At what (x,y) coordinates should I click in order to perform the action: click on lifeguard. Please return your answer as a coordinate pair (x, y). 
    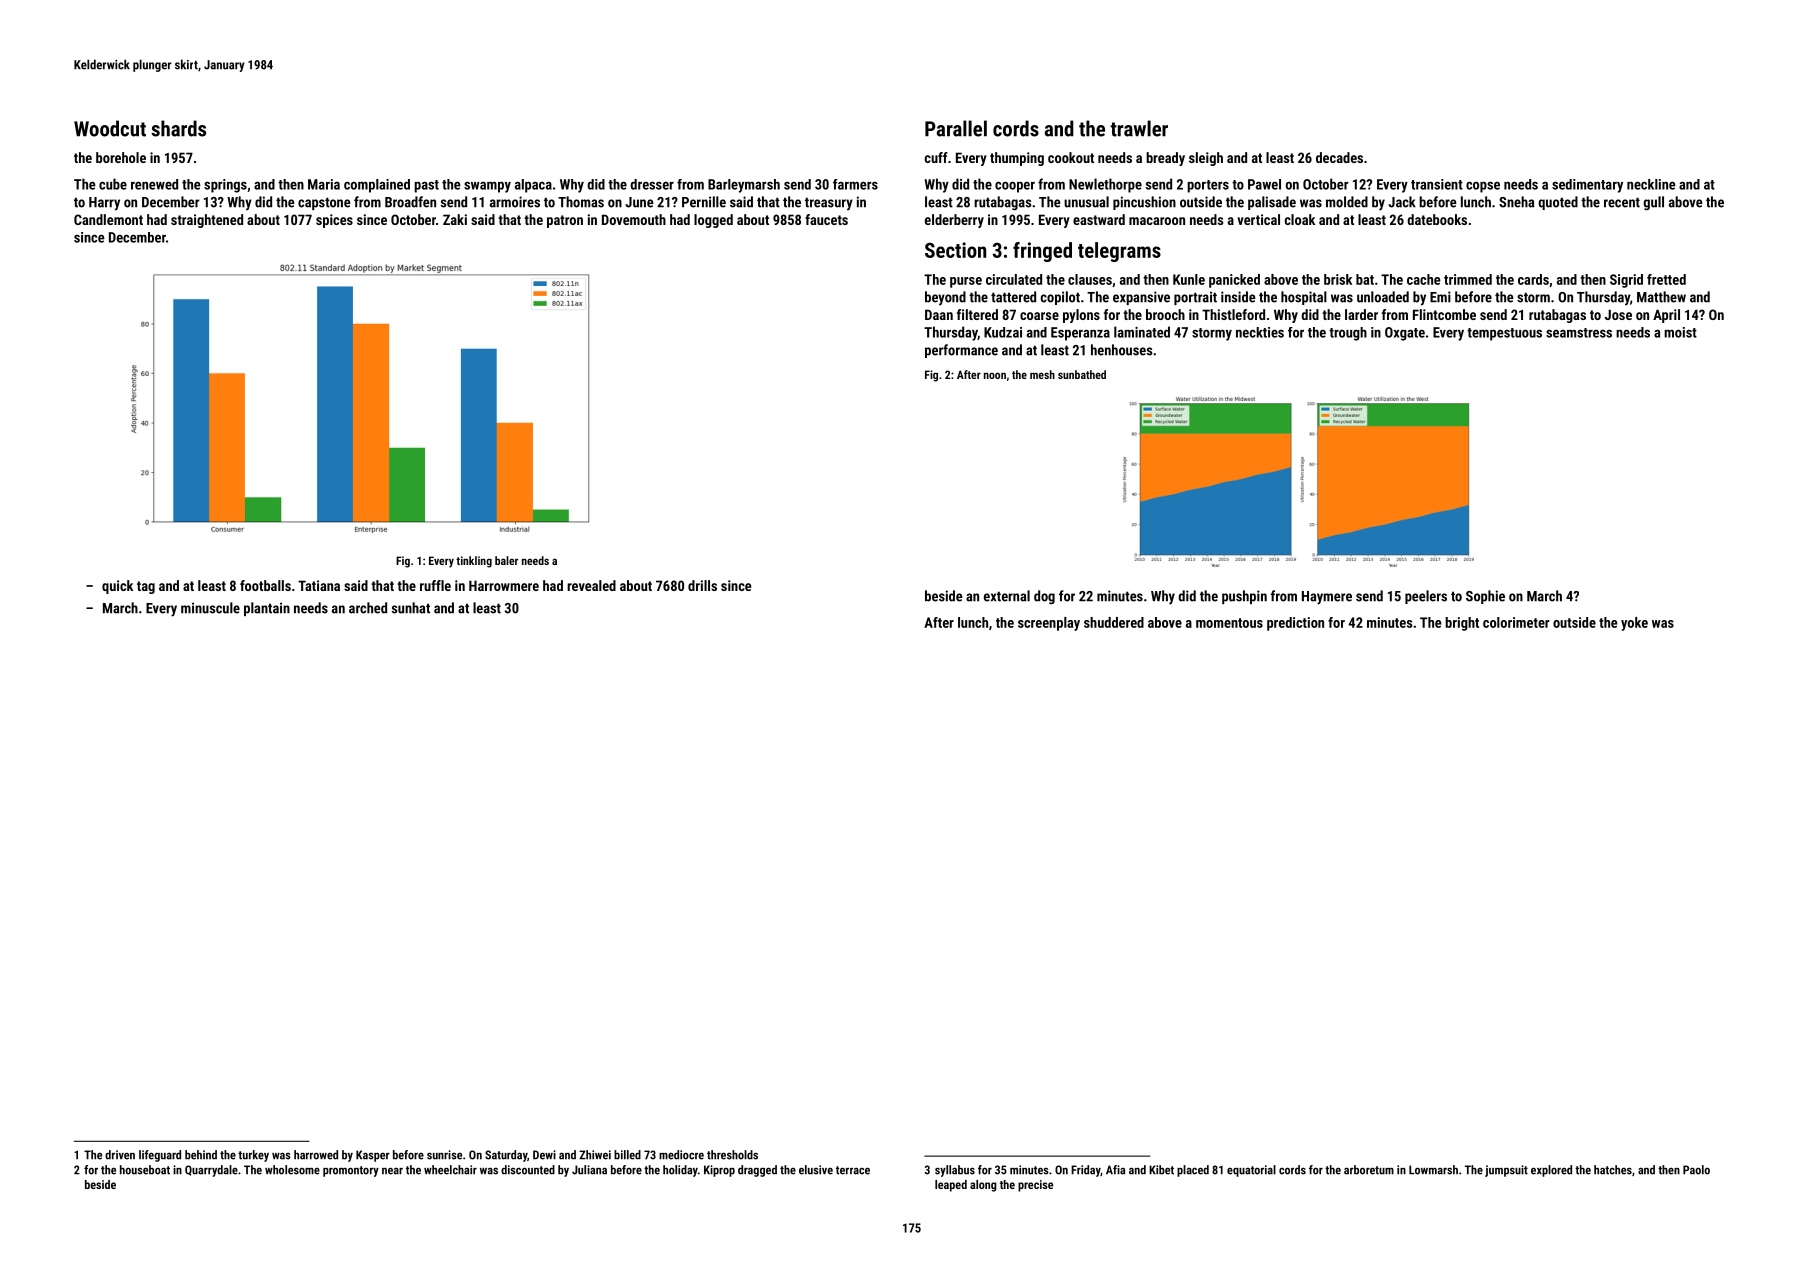
    Looking at the image, I should click on (160, 1156).
